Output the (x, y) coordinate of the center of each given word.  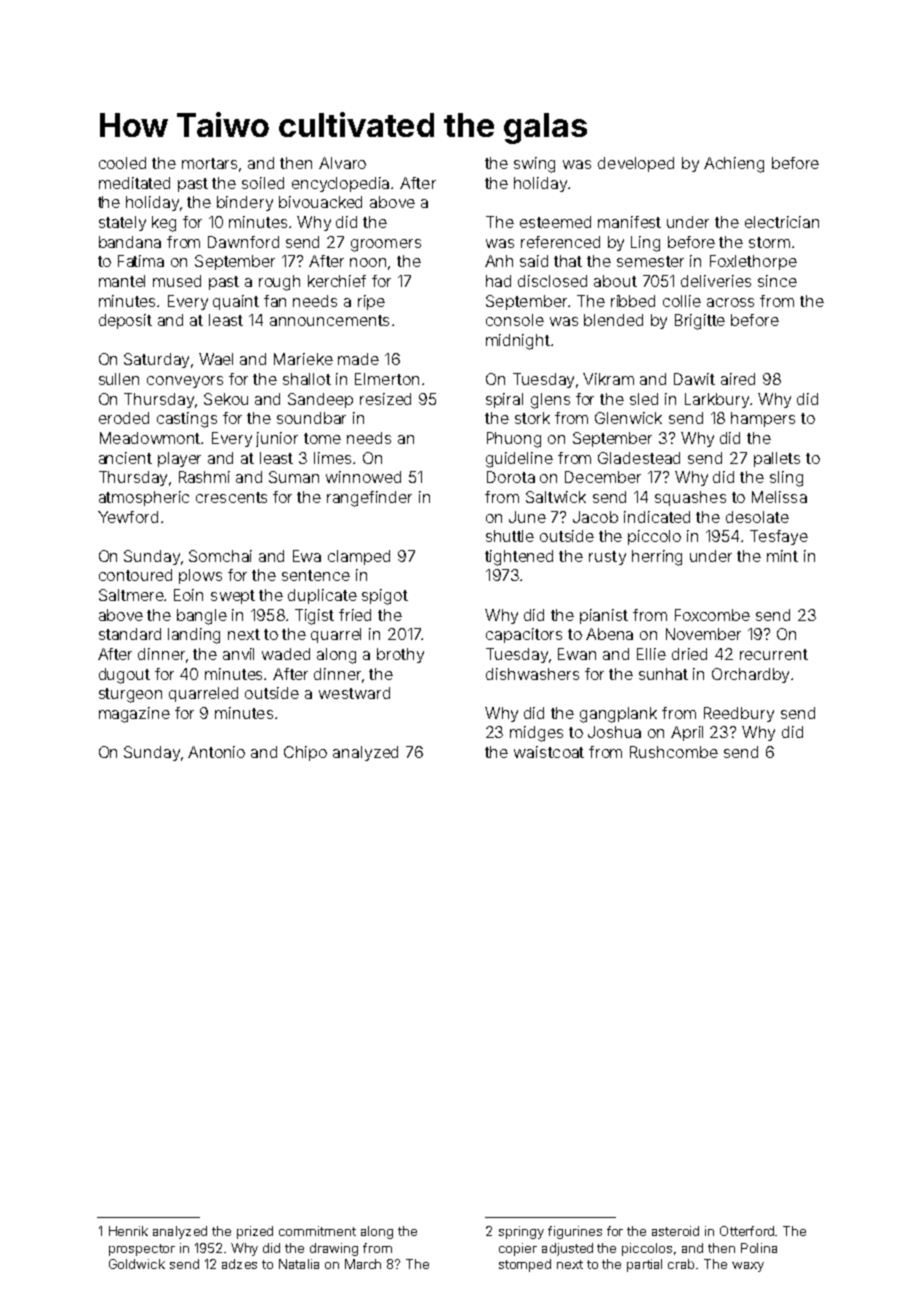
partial (644, 1265)
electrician (782, 222)
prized (255, 1232)
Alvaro (342, 163)
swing (534, 165)
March (363, 1264)
